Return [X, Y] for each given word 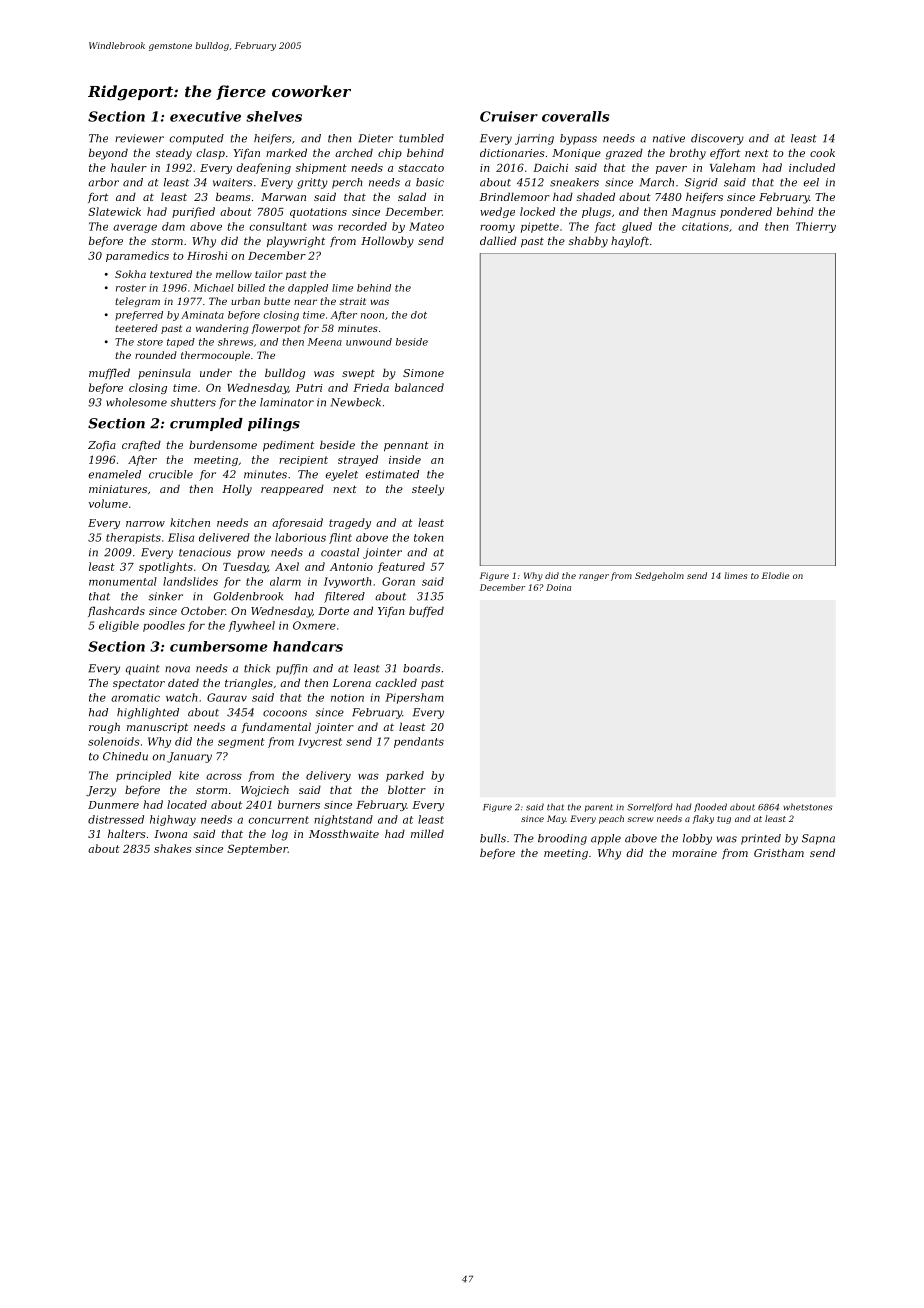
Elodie [775, 575]
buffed [426, 611]
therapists [133, 538]
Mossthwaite [344, 833]
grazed [624, 154]
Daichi [550, 167]
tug [724, 820]
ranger [594, 577]
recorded [362, 226]
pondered [746, 212]
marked [286, 152]
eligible [119, 626]
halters [127, 833]
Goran [398, 581]
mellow [234, 274]
